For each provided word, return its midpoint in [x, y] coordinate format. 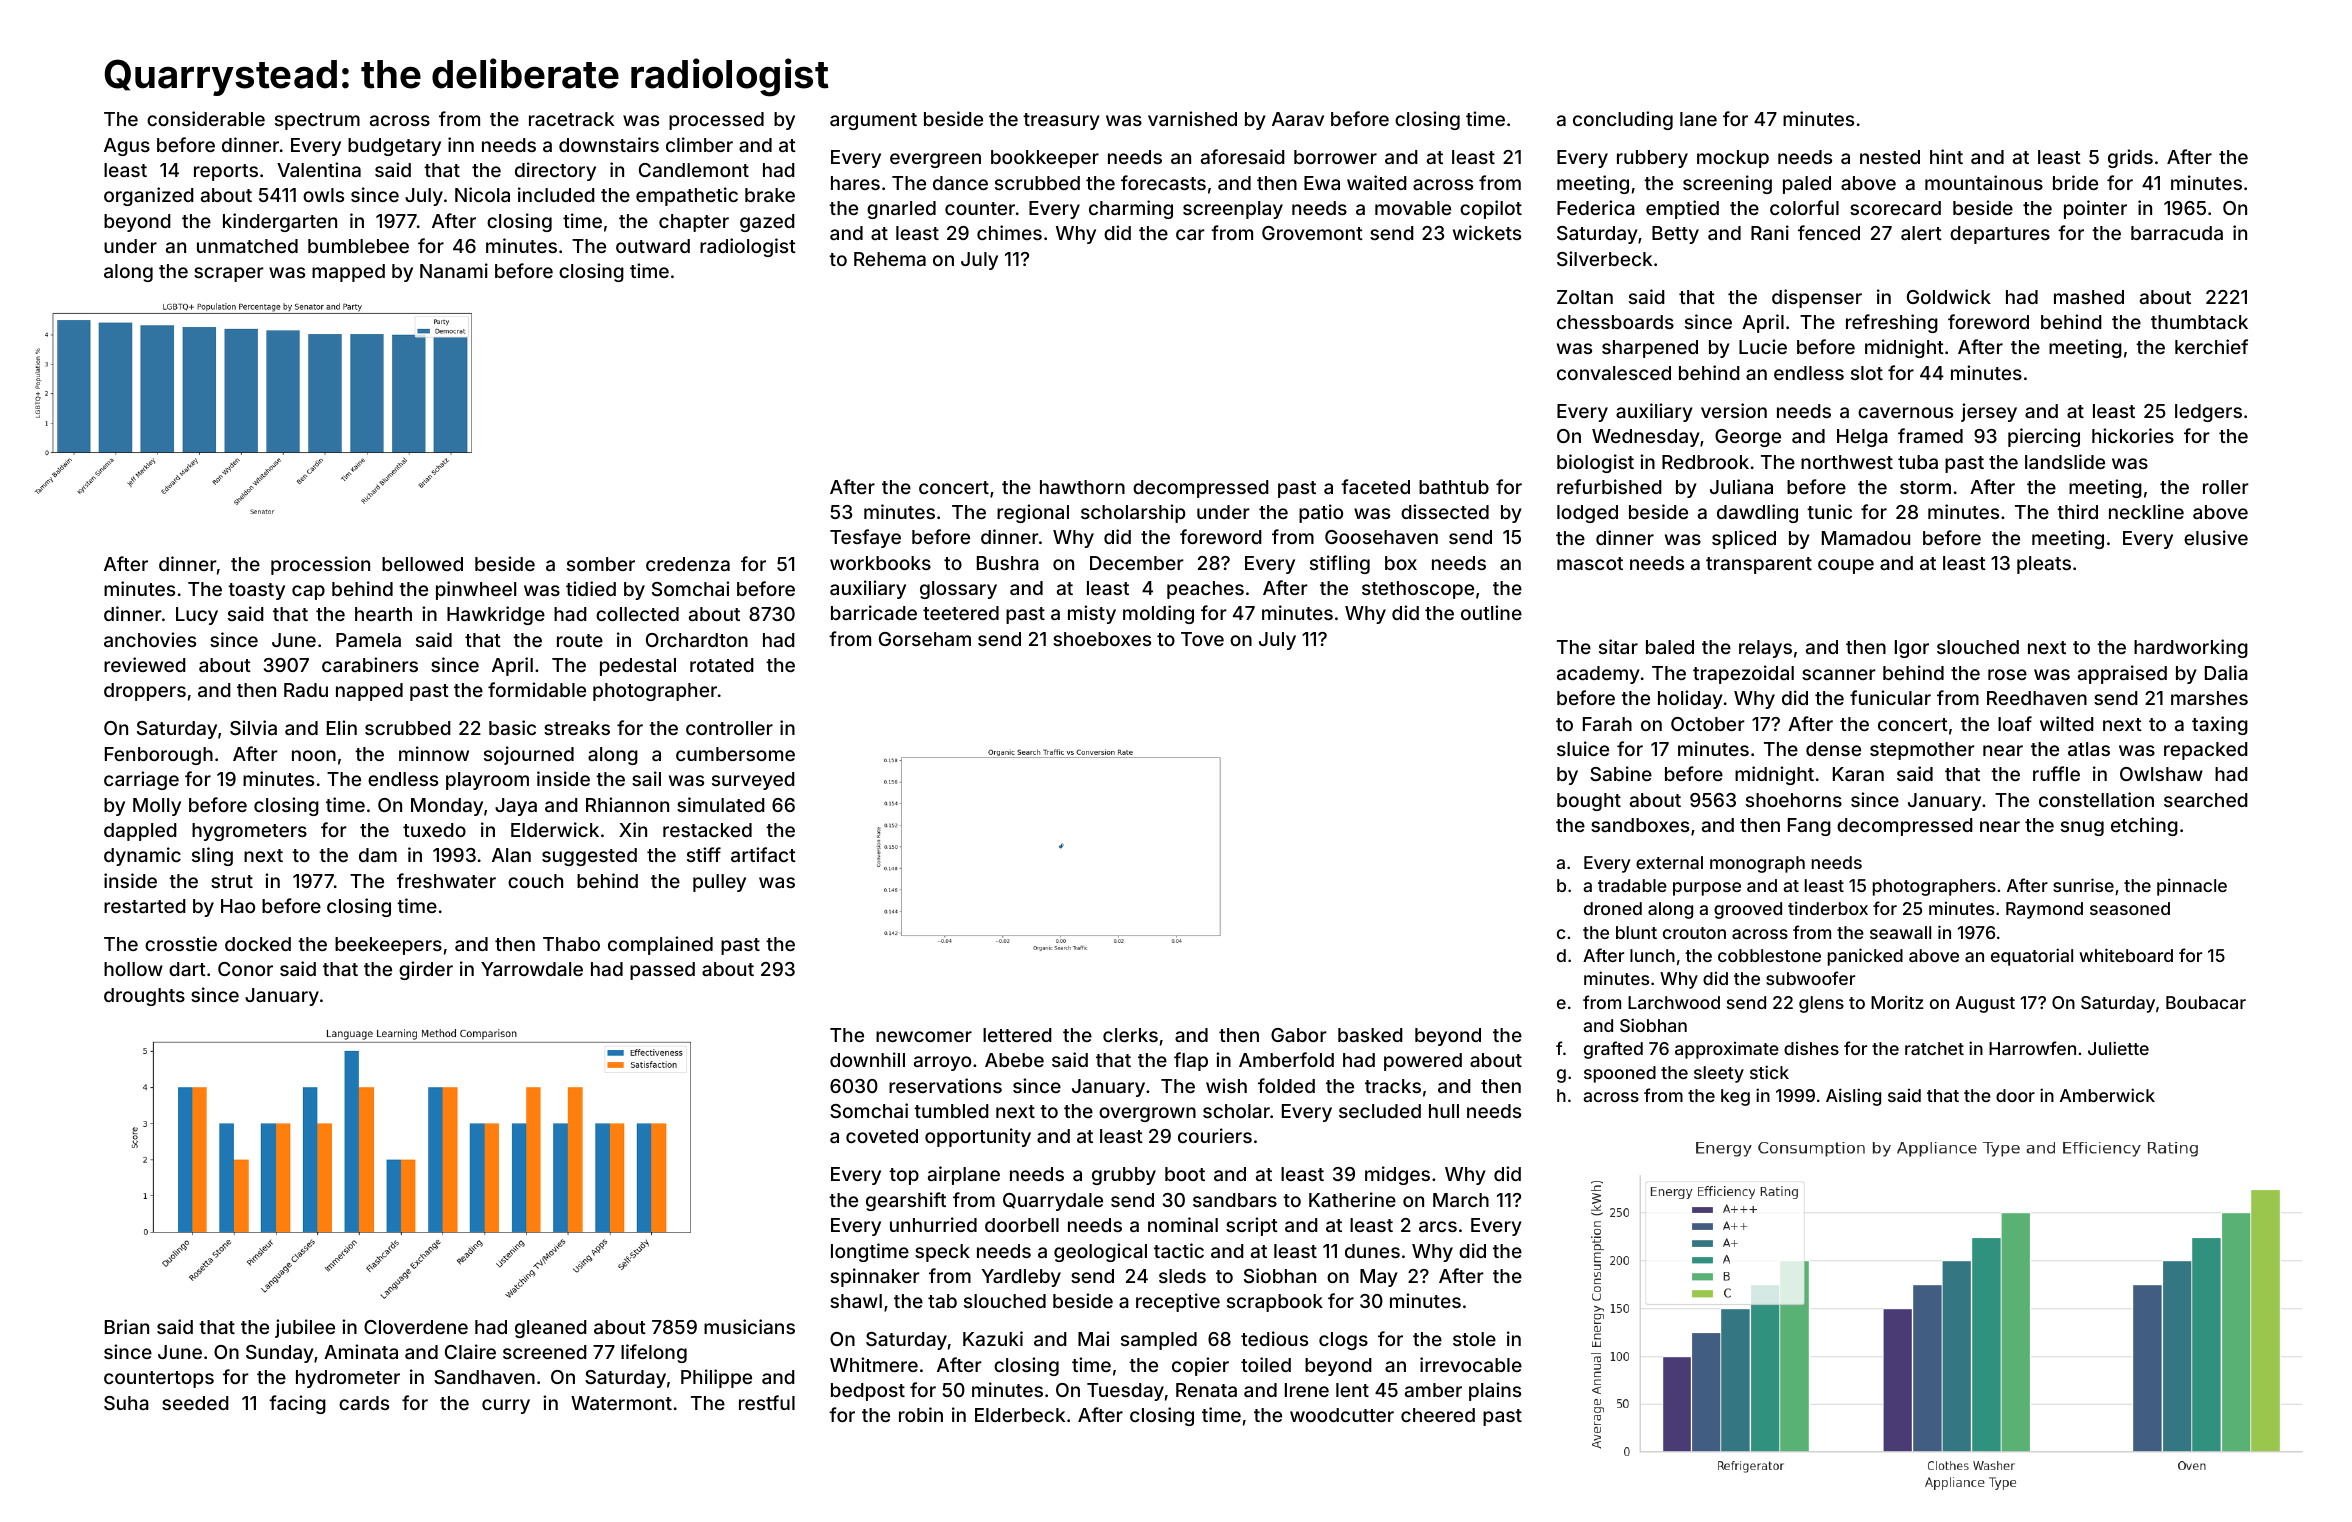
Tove [1202, 639]
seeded [195, 1403]
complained [660, 945]
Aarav [1298, 119]
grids [2130, 158]
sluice [1583, 748]
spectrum [317, 121]
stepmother [1922, 751]
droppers [145, 692]
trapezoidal [1743, 674]
